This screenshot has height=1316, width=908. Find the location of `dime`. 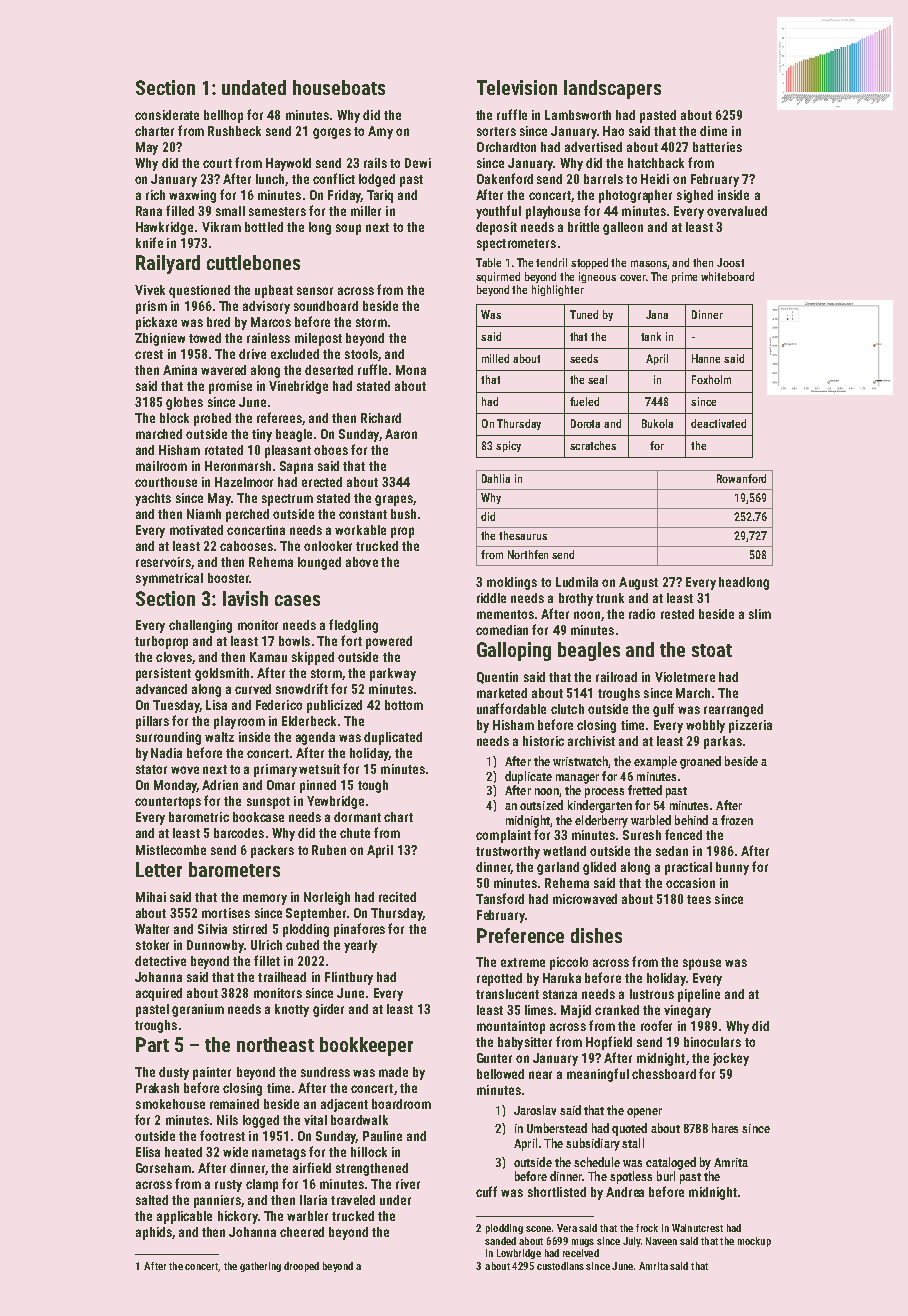

dime is located at coordinates (713, 131).
